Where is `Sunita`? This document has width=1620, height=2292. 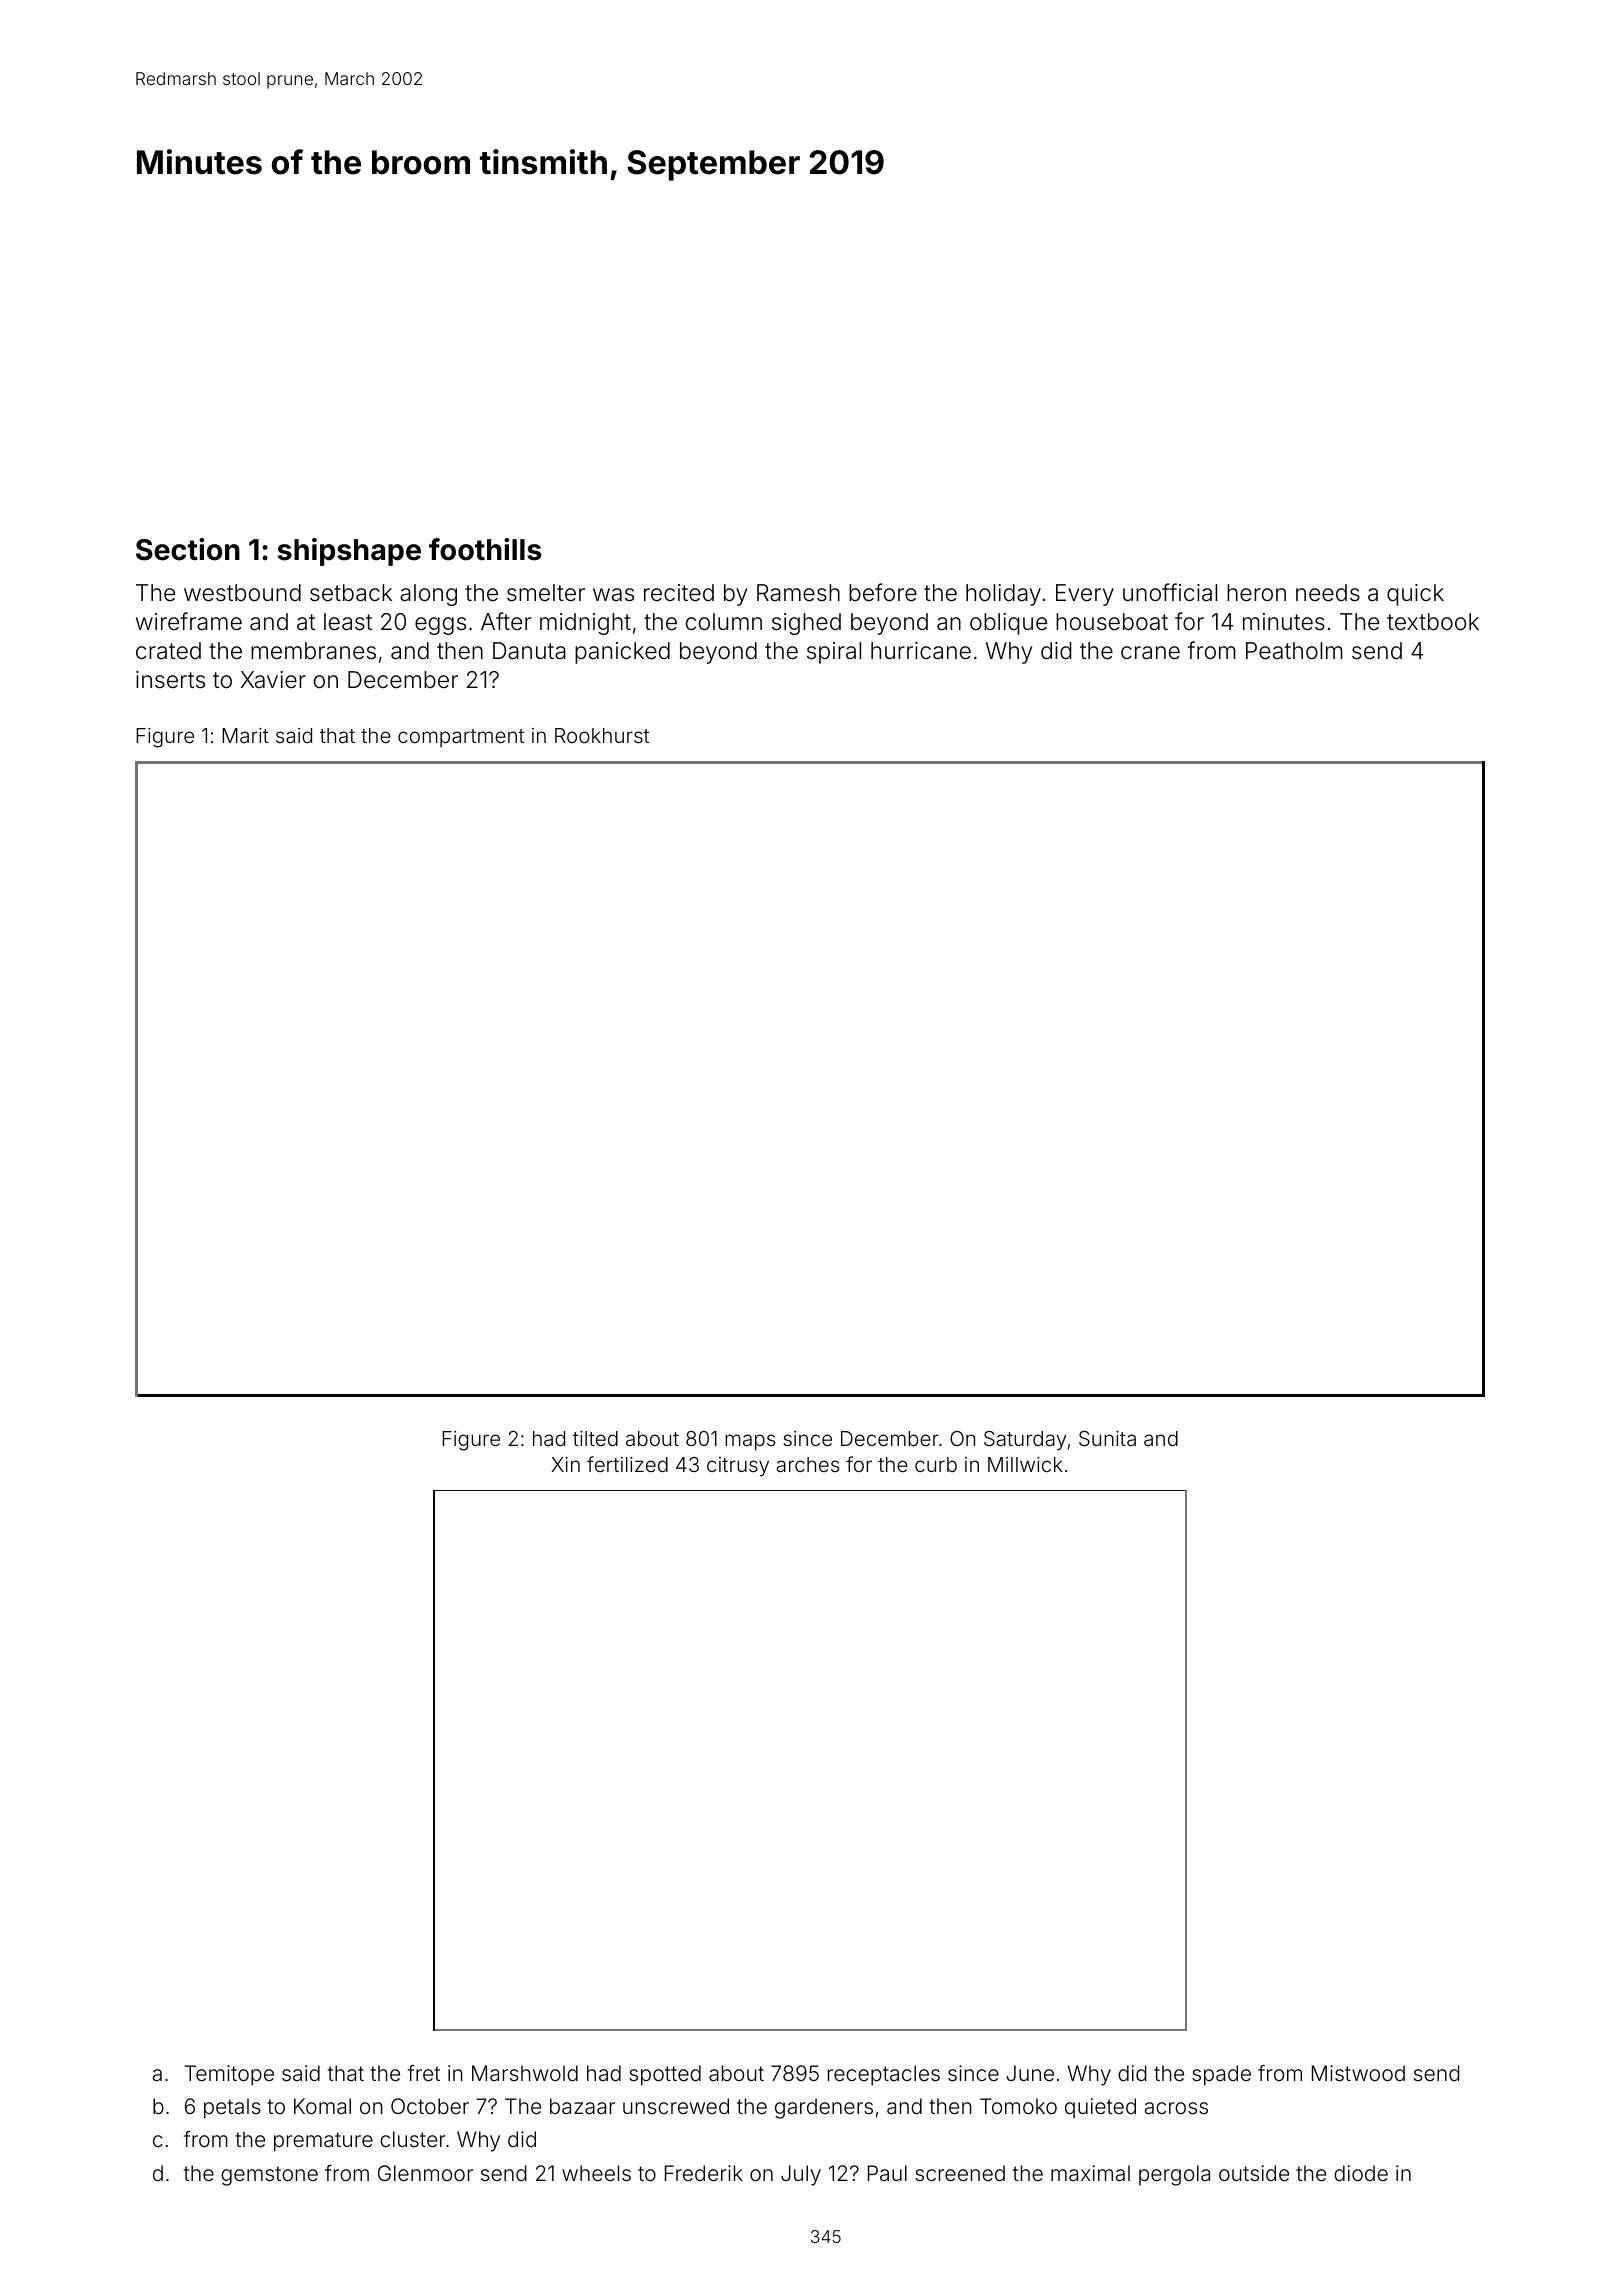
Sunita is located at coordinates (1107, 1438).
